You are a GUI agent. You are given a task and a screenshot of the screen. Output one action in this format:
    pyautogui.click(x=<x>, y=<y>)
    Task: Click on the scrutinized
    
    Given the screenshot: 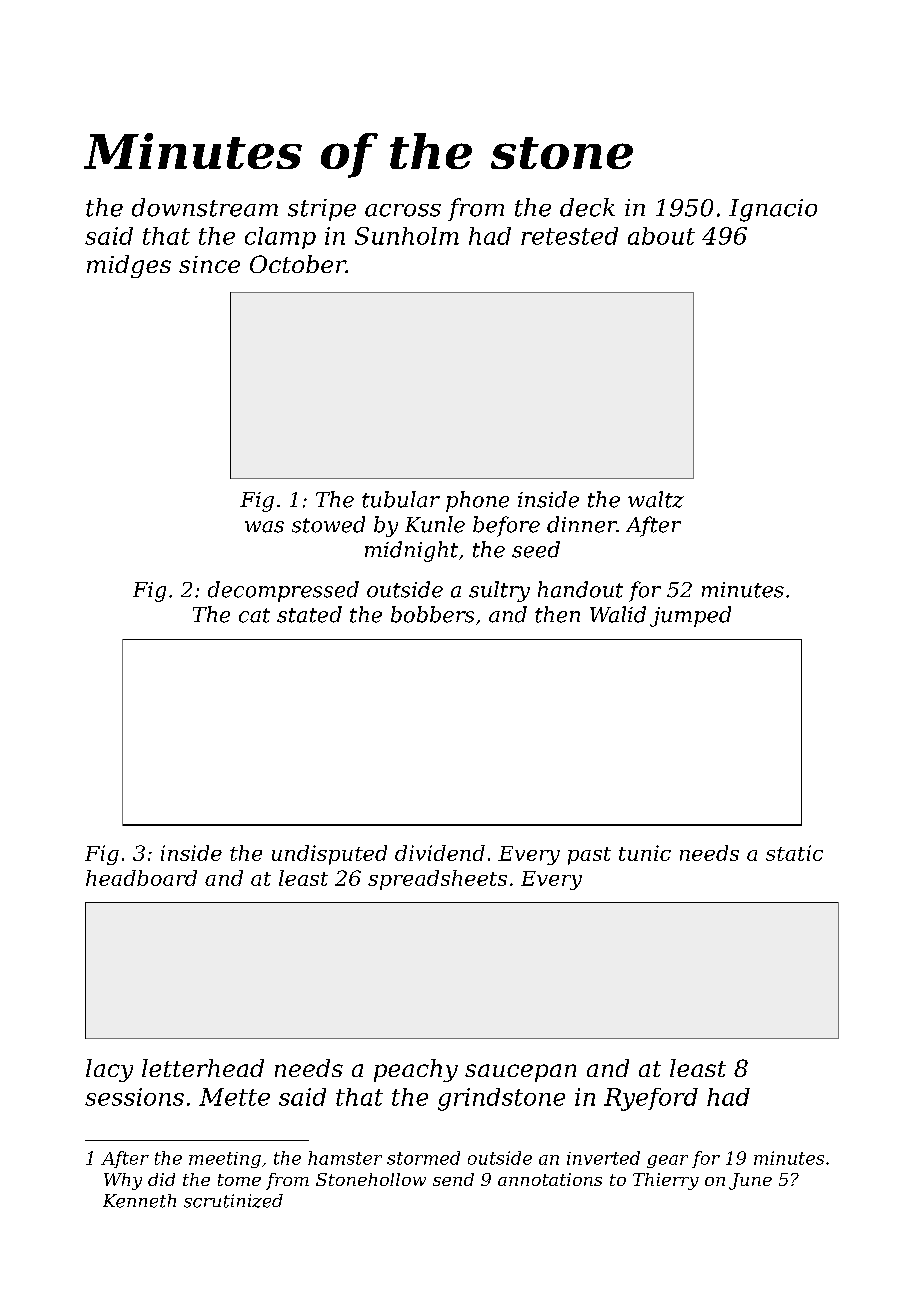 What is the action you would take?
    pyautogui.click(x=233, y=1201)
